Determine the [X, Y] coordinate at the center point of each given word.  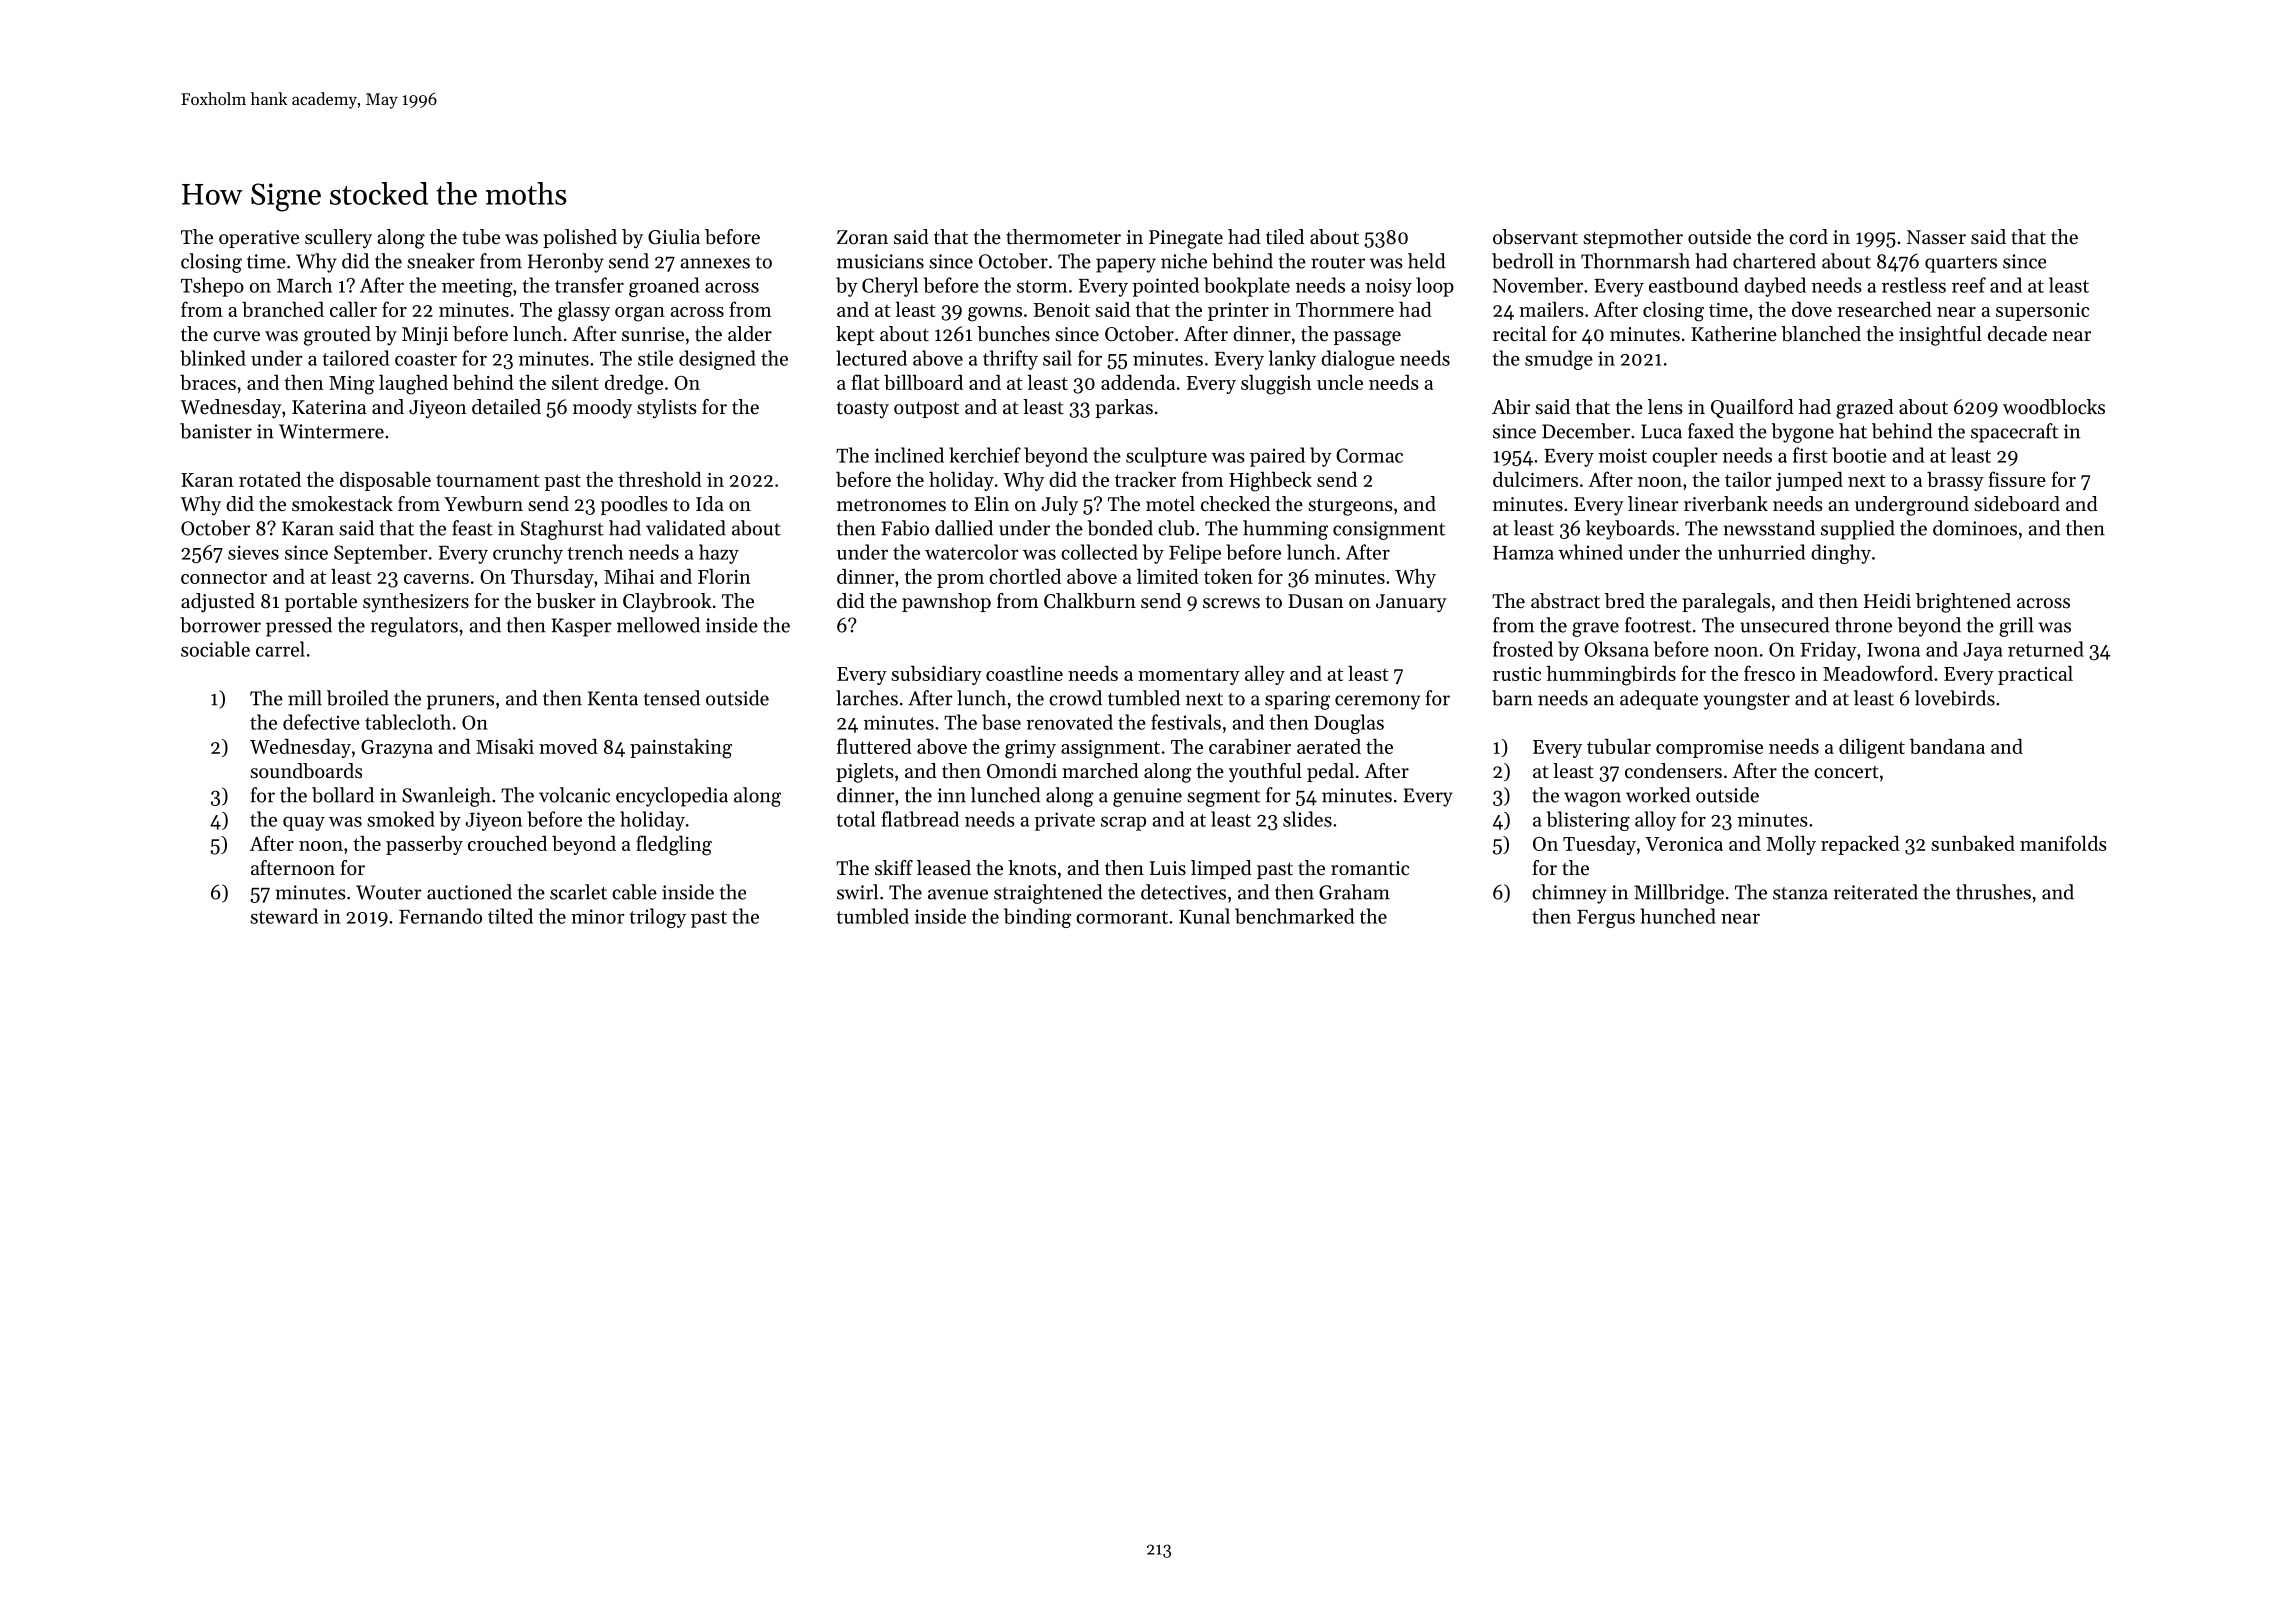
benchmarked [1294, 916]
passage [1367, 338]
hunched [1678, 916]
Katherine [1734, 334]
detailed [506, 407]
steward [284, 916]
